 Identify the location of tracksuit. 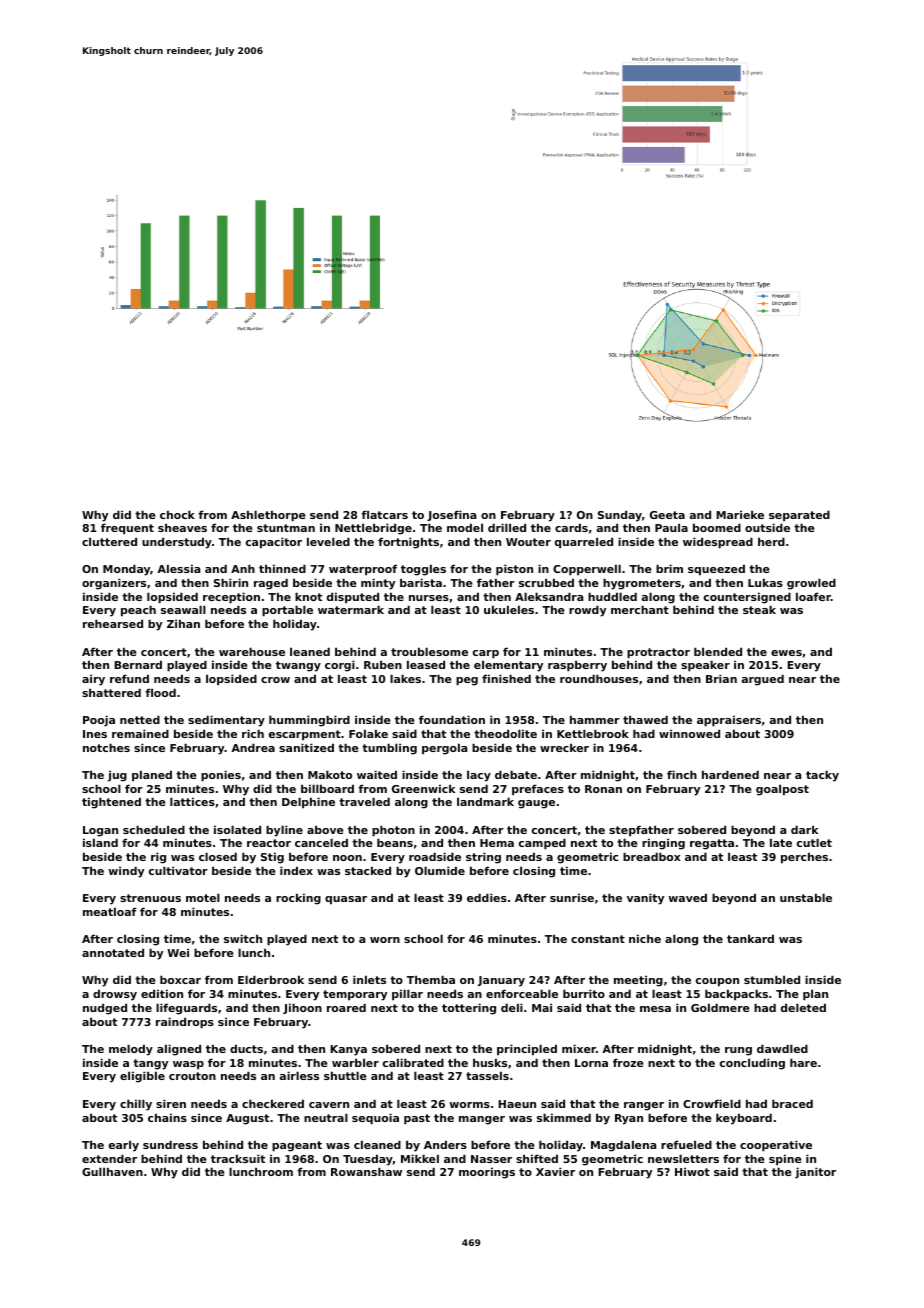
(238, 1158).
